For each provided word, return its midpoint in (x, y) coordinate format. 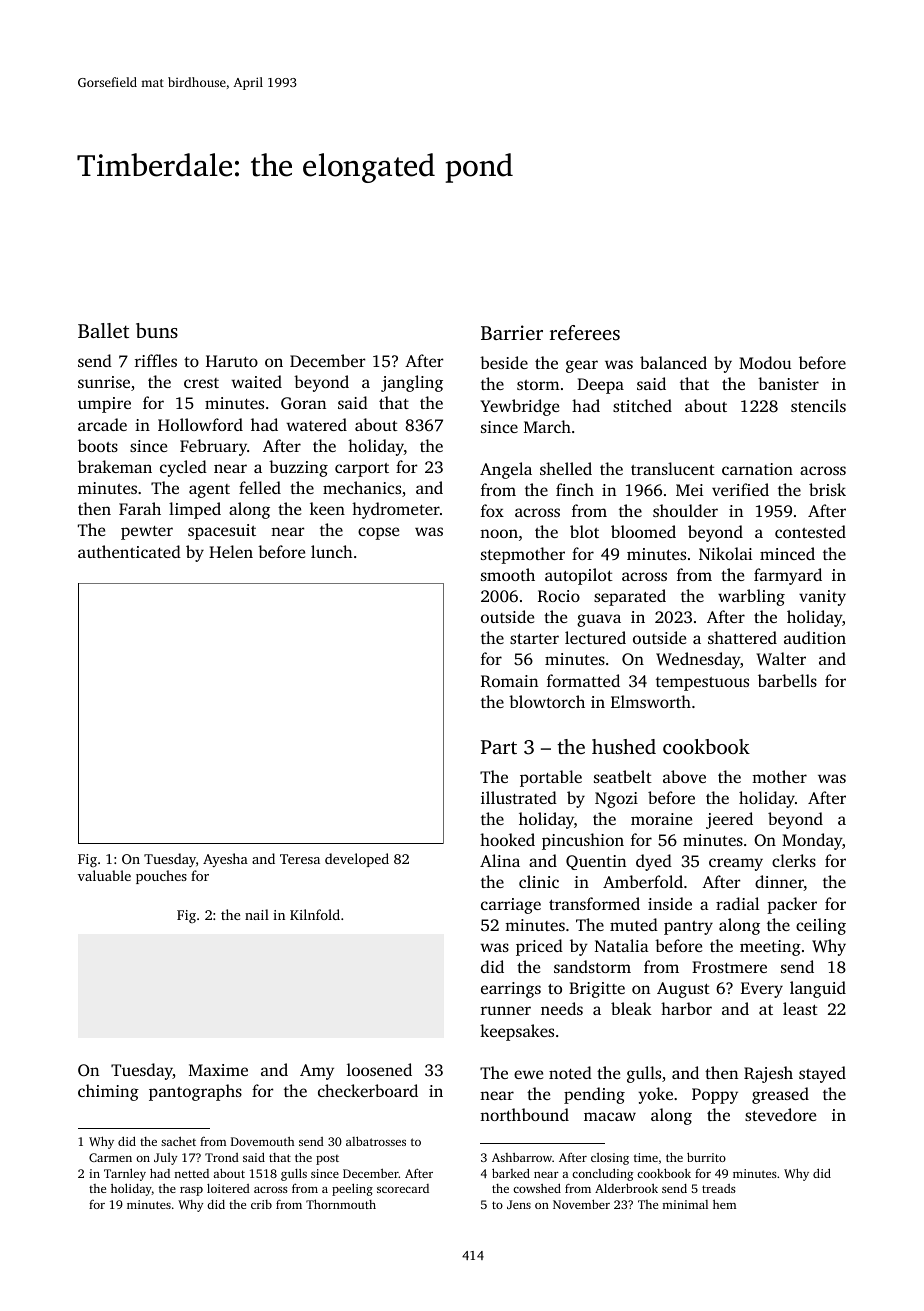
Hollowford (200, 424)
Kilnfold (315, 914)
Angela (506, 470)
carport (362, 470)
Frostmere (729, 967)
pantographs (195, 1092)
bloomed (643, 531)
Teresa (300, 859)
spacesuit (222, 532)
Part (499, 747)
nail (257, 914)
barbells (787, 680)
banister (788, 383)
